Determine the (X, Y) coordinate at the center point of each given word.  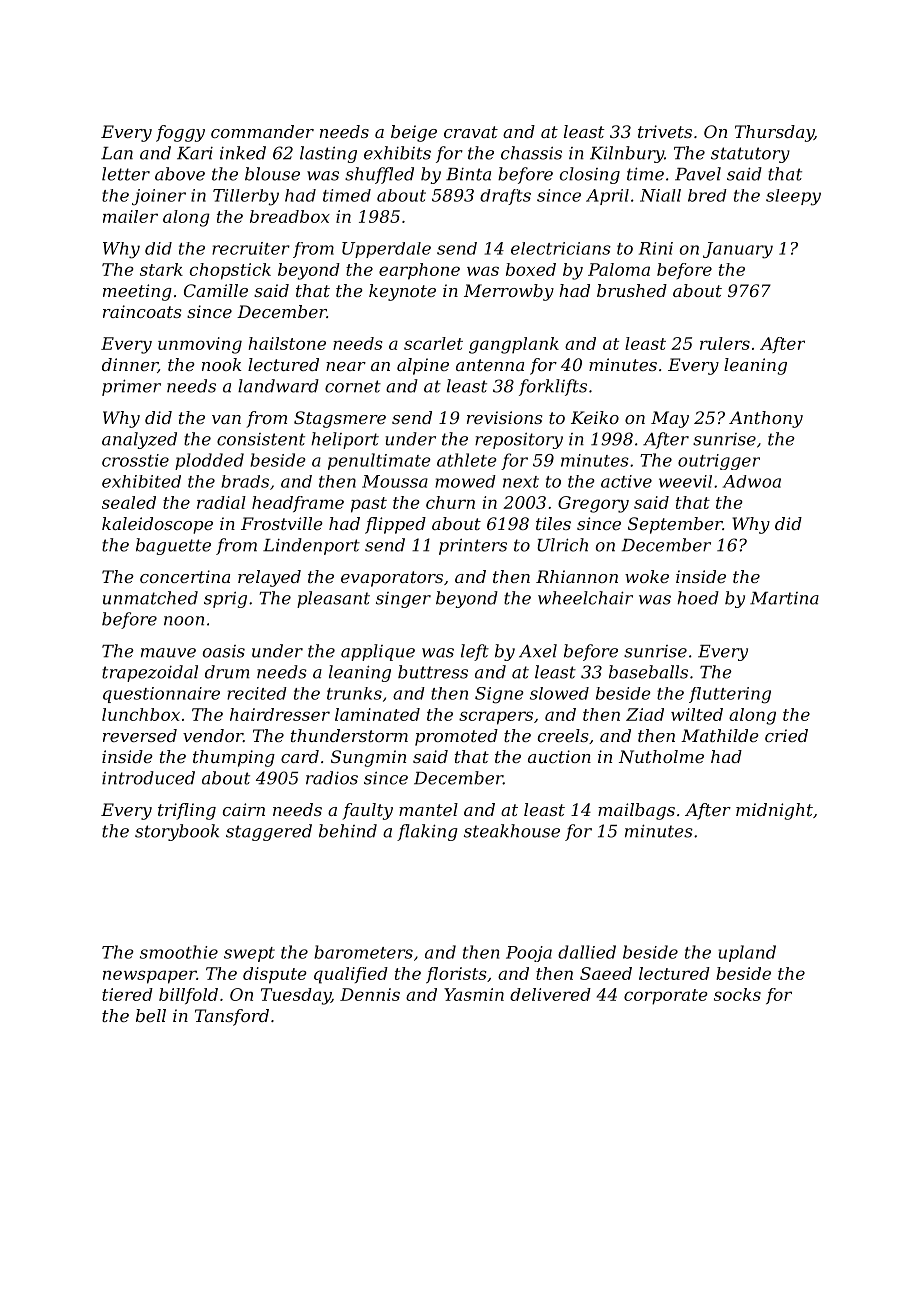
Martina (784, 598)
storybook (177, 832)
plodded (209, 461)
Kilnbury (627, 154)
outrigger (719, 462)
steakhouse (512, 831)
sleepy (793, 197)
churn (450, 502)
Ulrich (562, 545)
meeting (137, 292)
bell (151, 1015)
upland (747, 953)
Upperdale (386, 250)
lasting (328, 154)
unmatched (150, 598)
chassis (531, 153)
